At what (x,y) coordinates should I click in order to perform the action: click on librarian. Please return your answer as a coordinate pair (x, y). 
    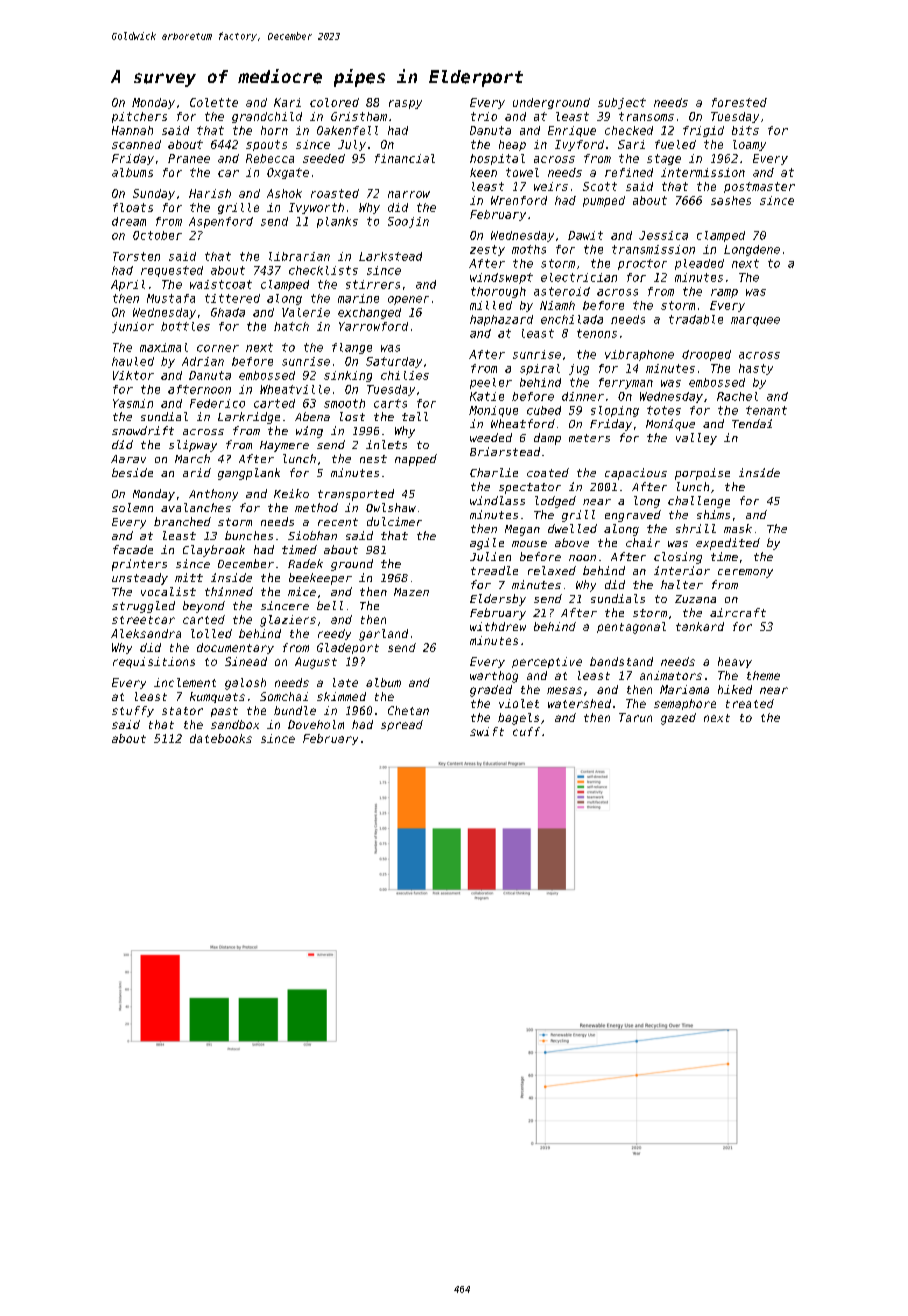
    Looking at the image, I should click on (299, 256).
